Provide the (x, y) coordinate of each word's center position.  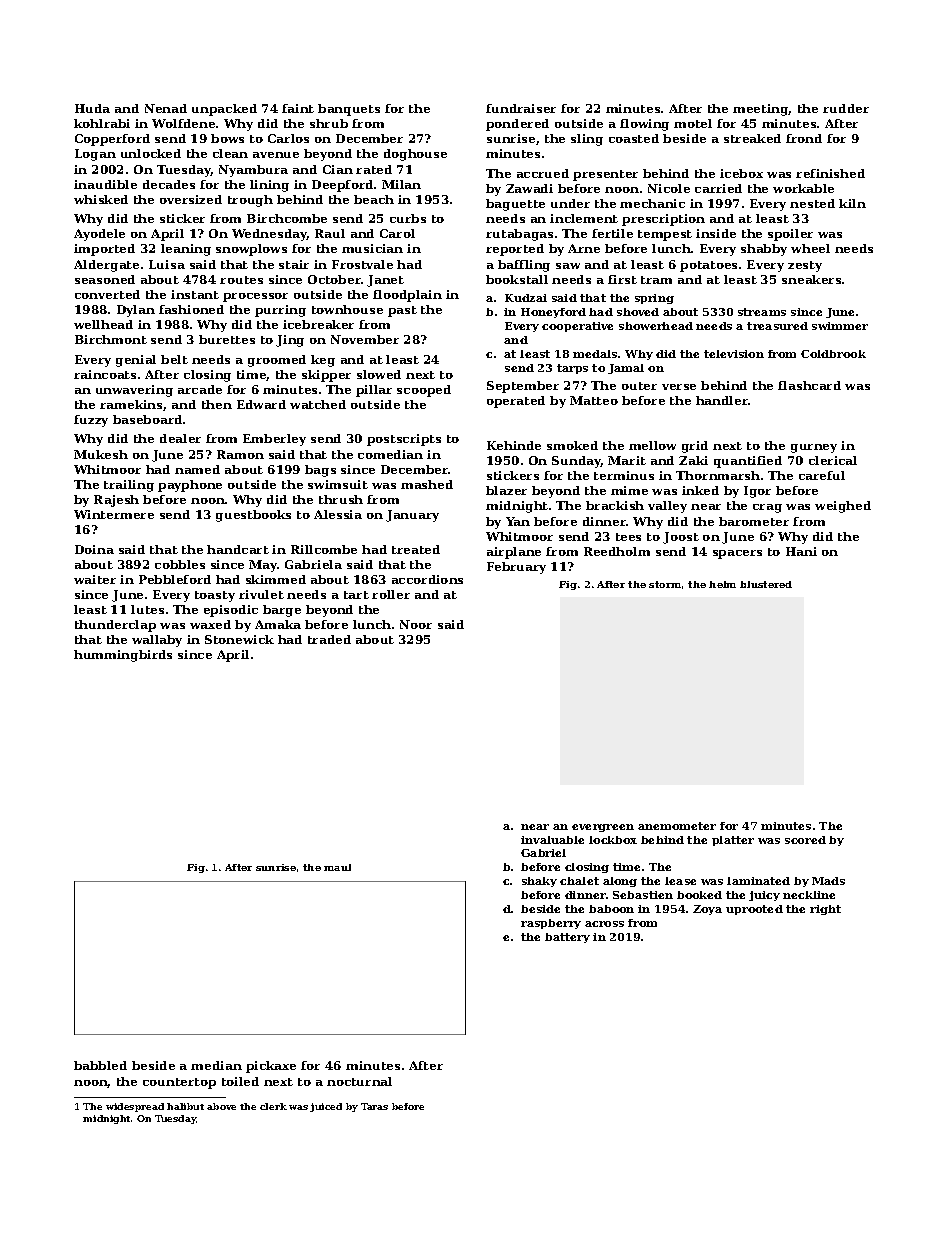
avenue (276, 155)
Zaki (693, 460)
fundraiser (521, 108)
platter (733, 841)
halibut (185, 1106)
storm (665, 584)
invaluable (552, 840)
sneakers (811, 279)
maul (337, 867)
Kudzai (526, 298)
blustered (766, 584)
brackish (615, 505)
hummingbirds (123, 656)
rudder (846, 108)
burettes (227, 339)
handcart (238, 549)
